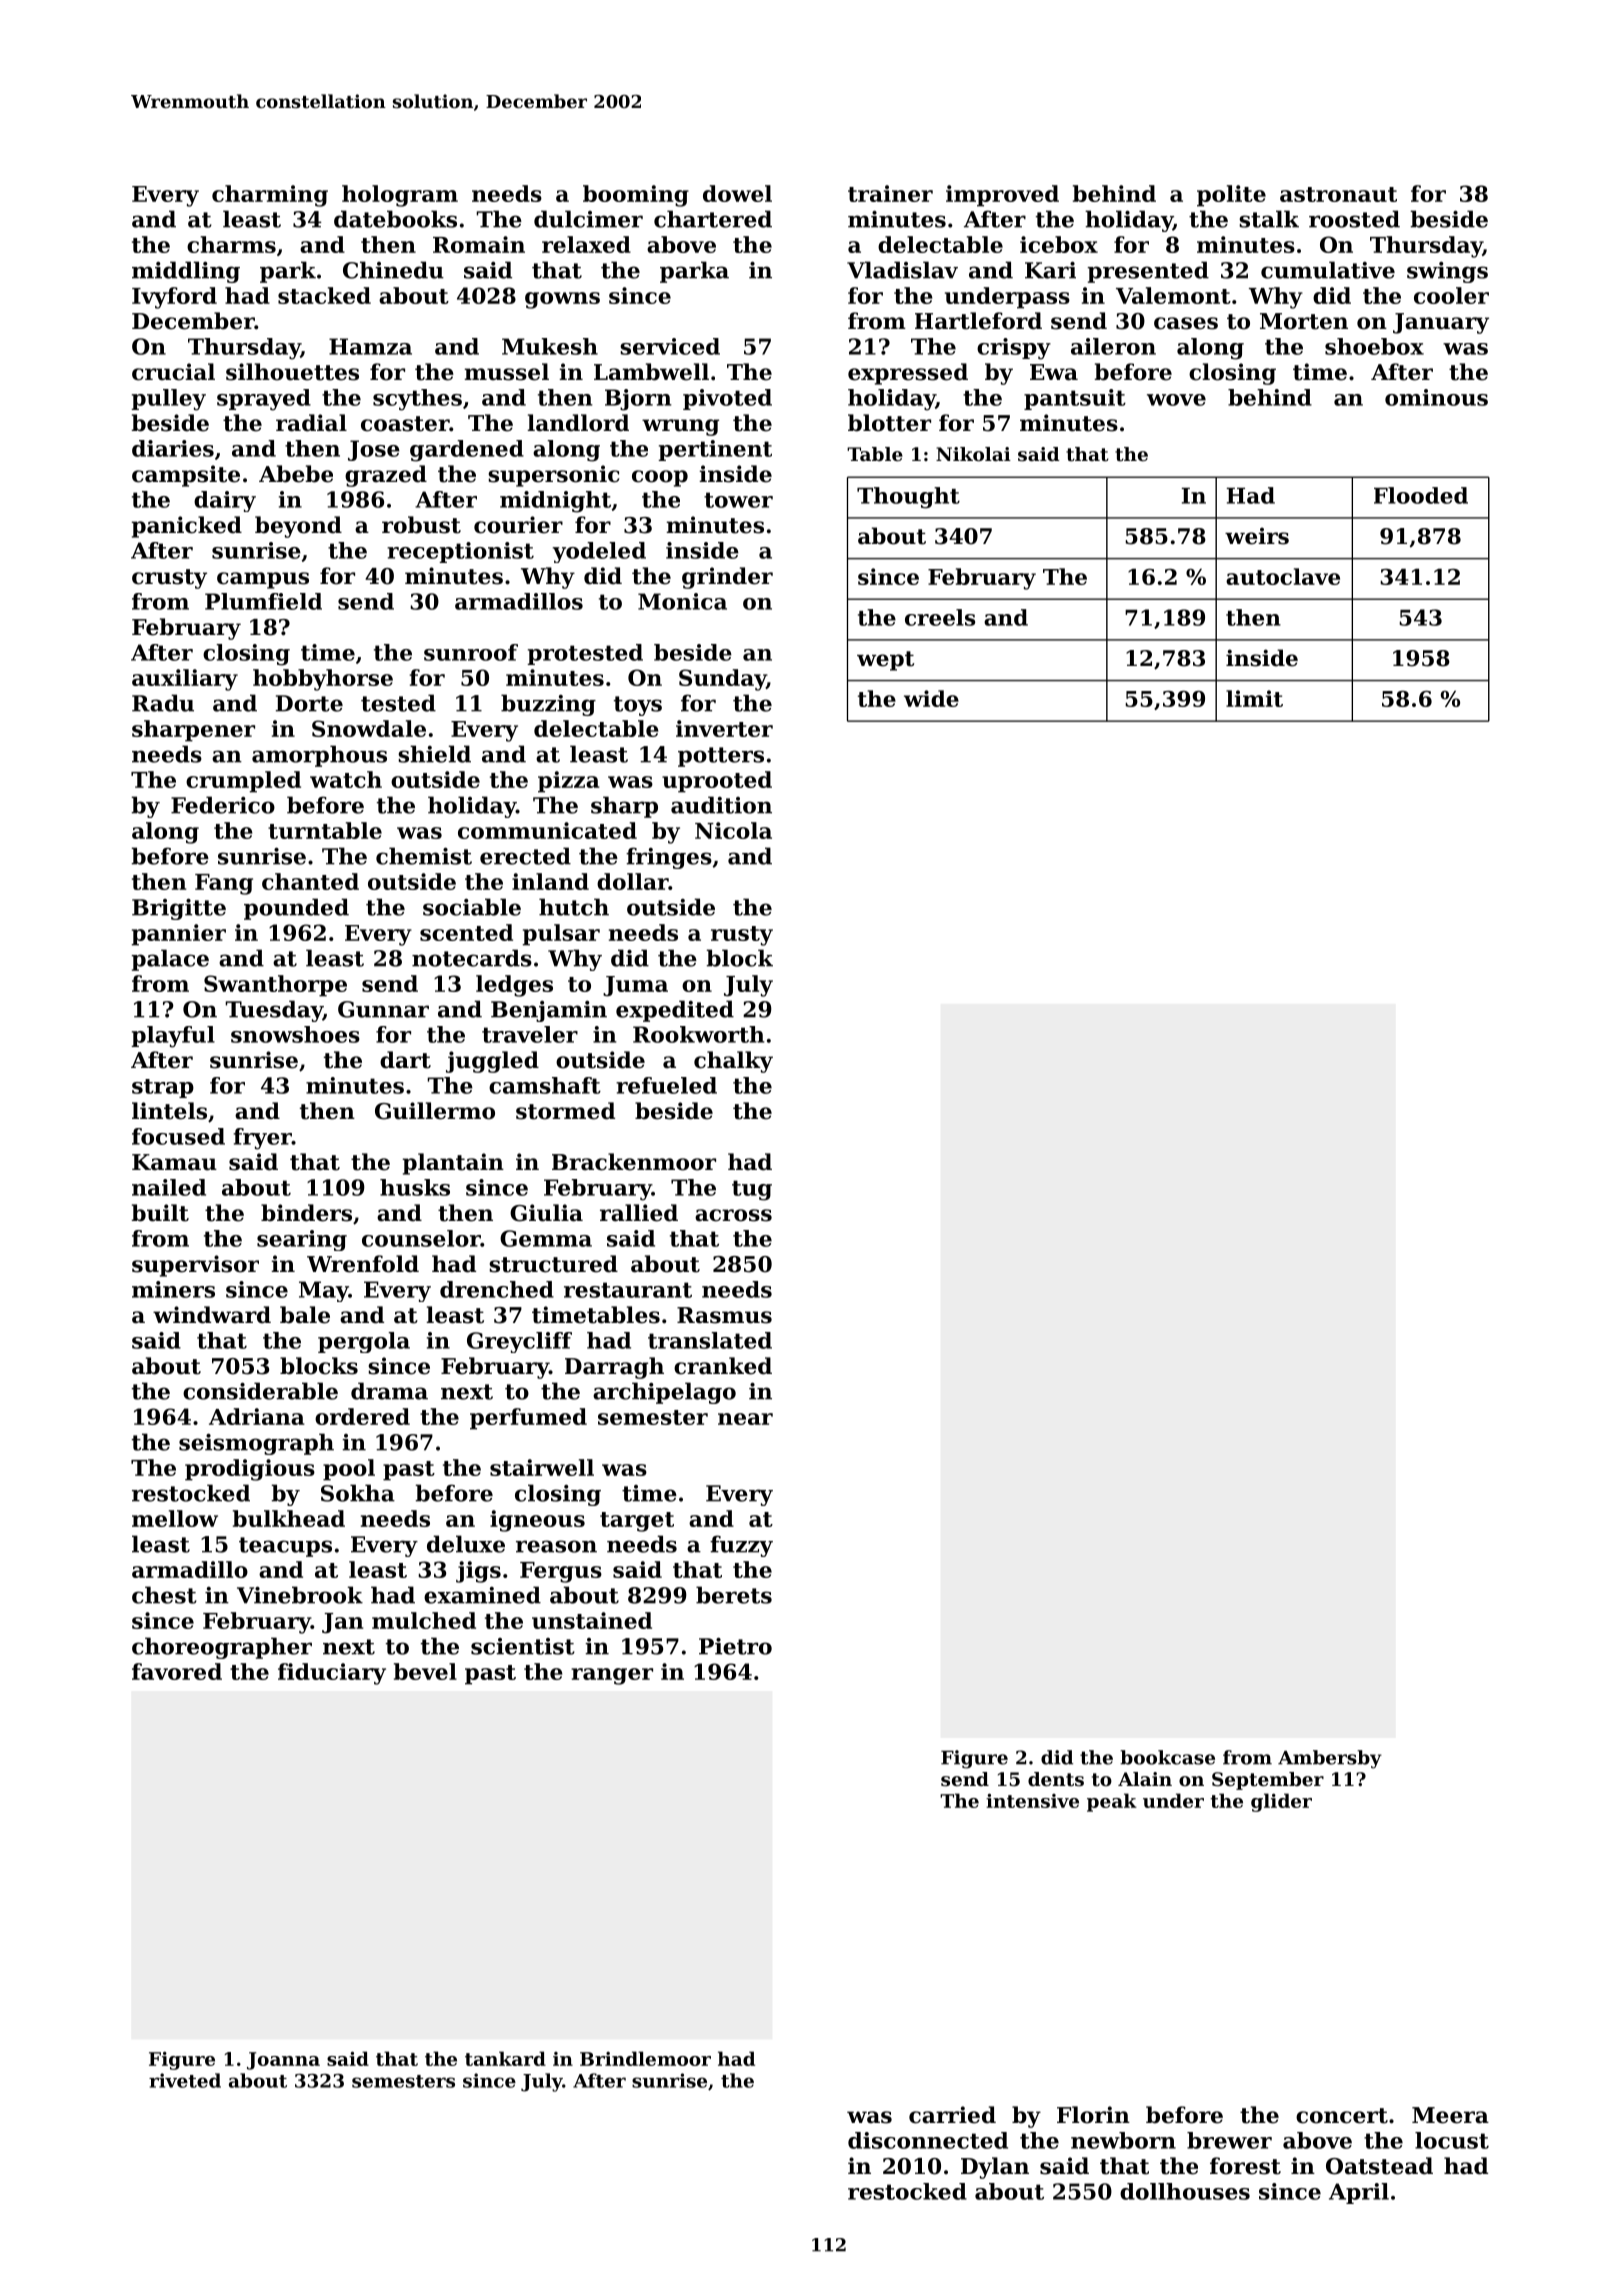  I want to click on astronaut, so click(1338, 194).
